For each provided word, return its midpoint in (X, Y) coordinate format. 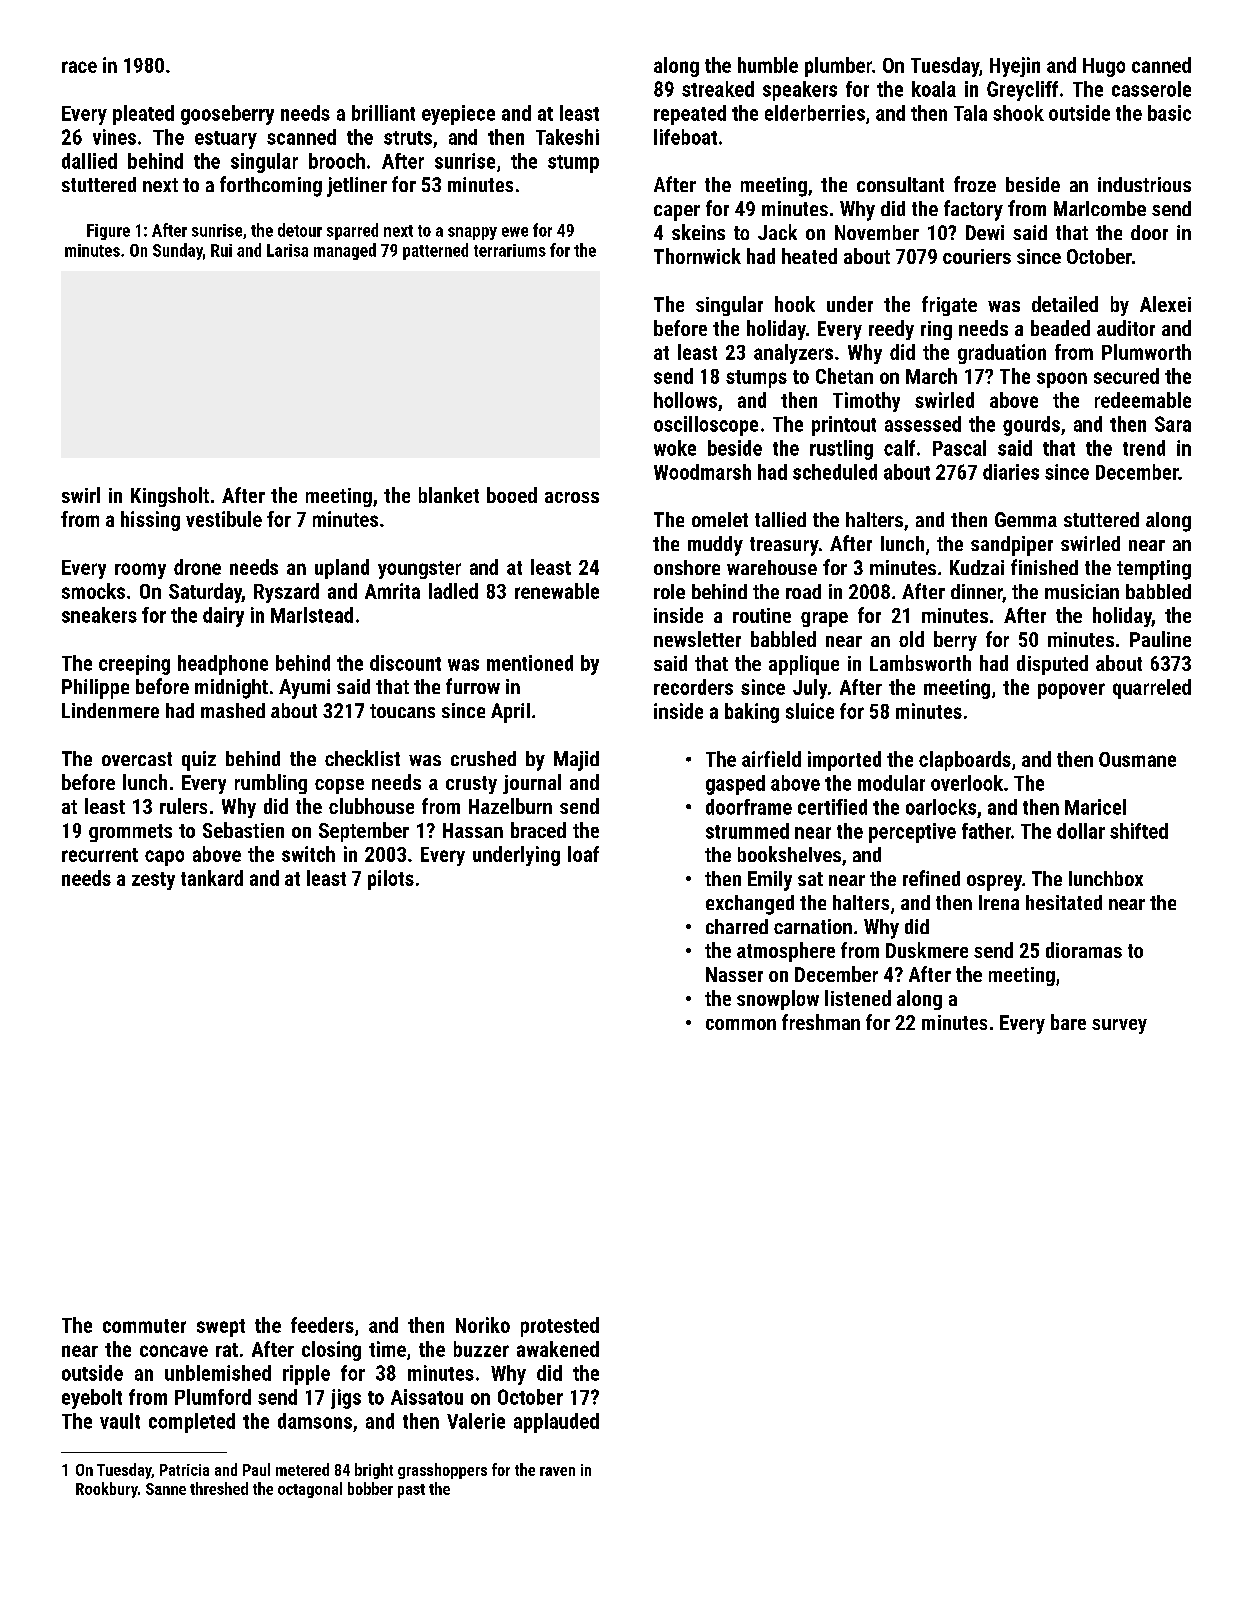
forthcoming (271, 186)
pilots (391, 880)
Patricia (184, 1470)
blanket (449, 495)
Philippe (95, 689)
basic (1169, 113)
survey (1119, 1026)
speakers (800, 91)
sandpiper (1012, 546)
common (741, 1024)
